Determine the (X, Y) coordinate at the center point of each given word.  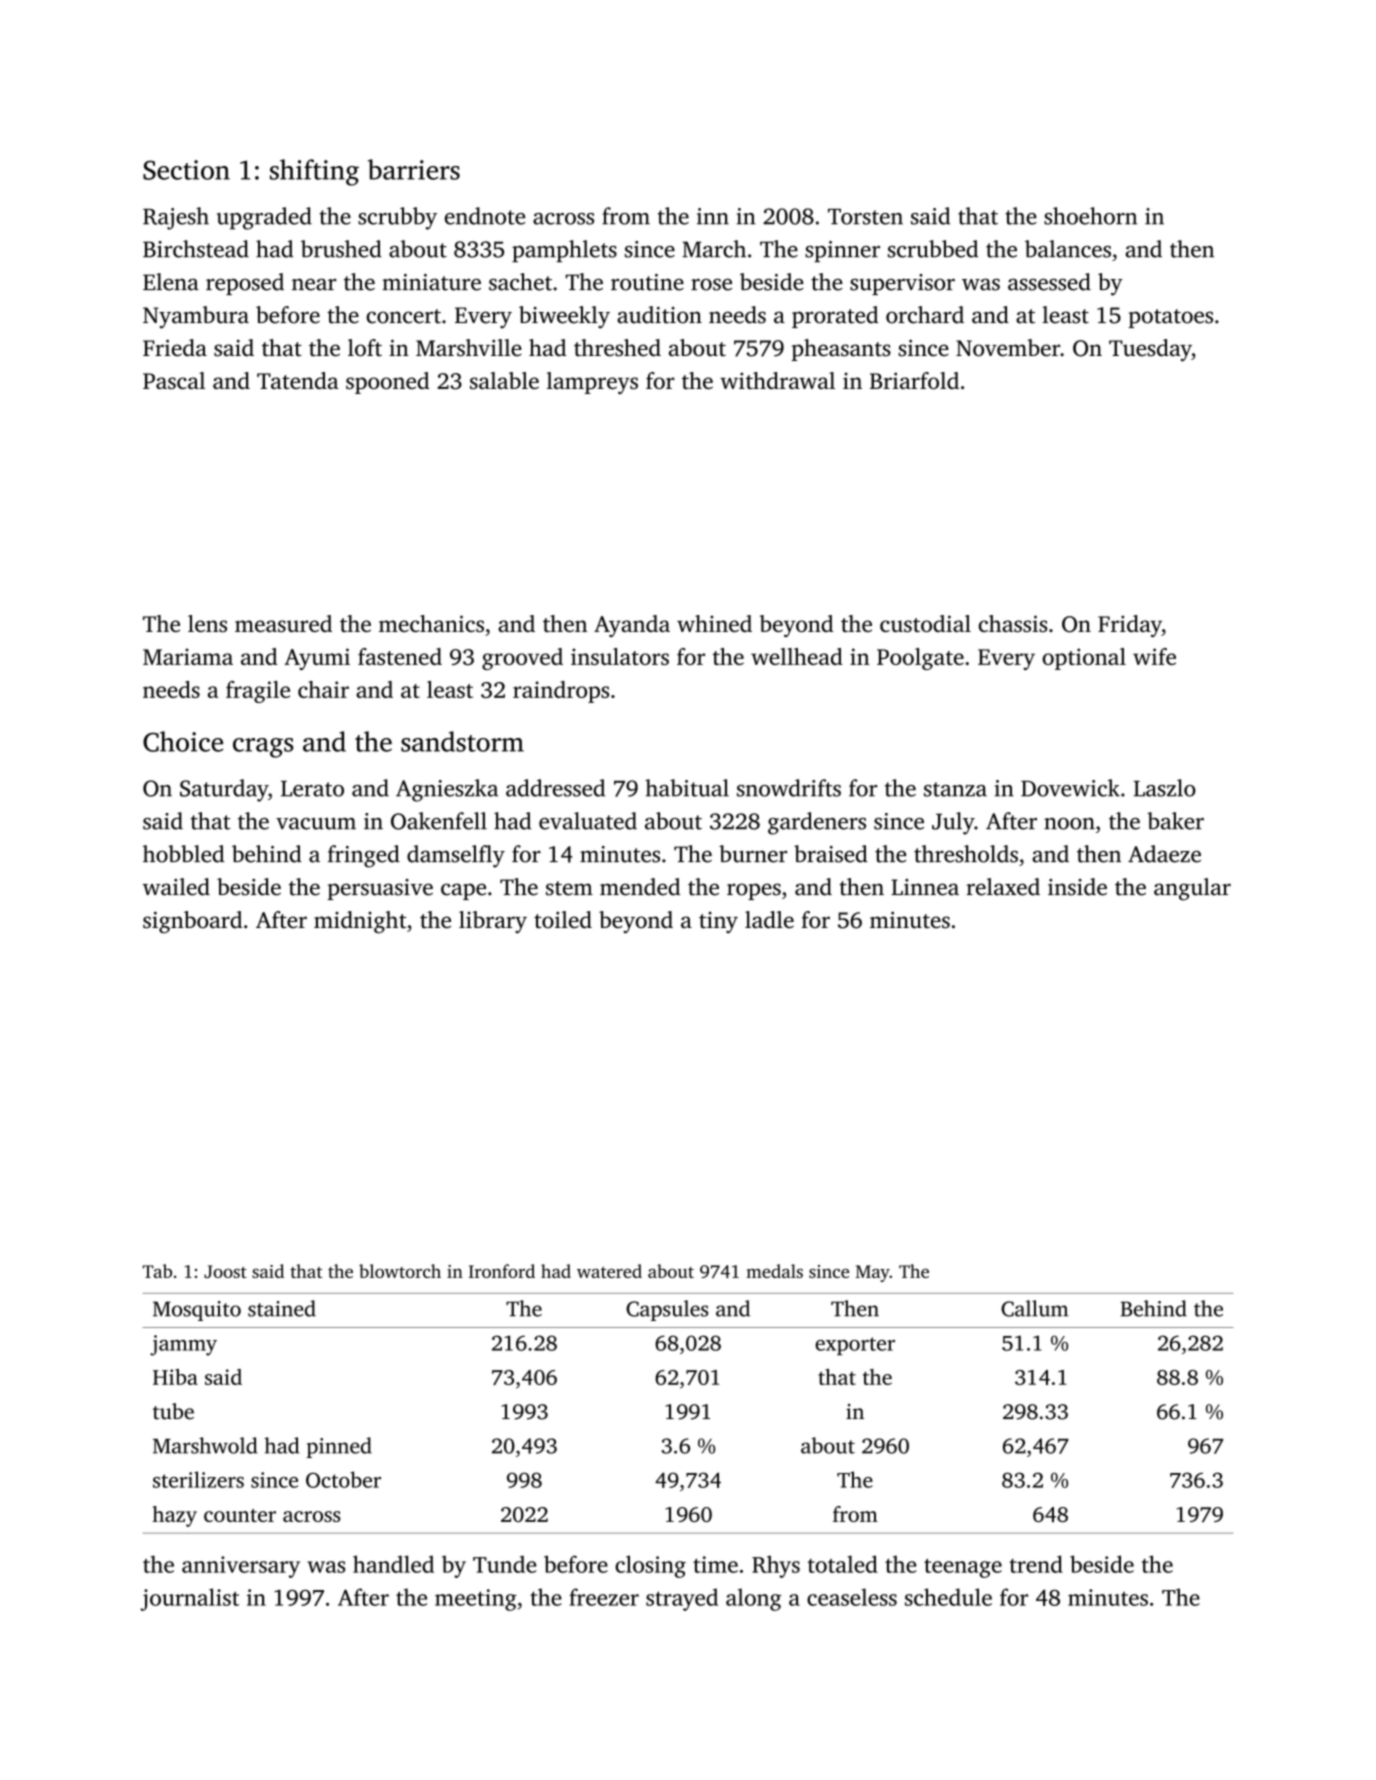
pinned (339, 1447)
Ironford (502, 1271)
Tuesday (1150, 350)
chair (323, 689)
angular (1192, 889)
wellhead (797, 656)
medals (774, 1271)
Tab (157, 1271)
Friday (1130, 626)
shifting (314, 172)
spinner (842, 251)
